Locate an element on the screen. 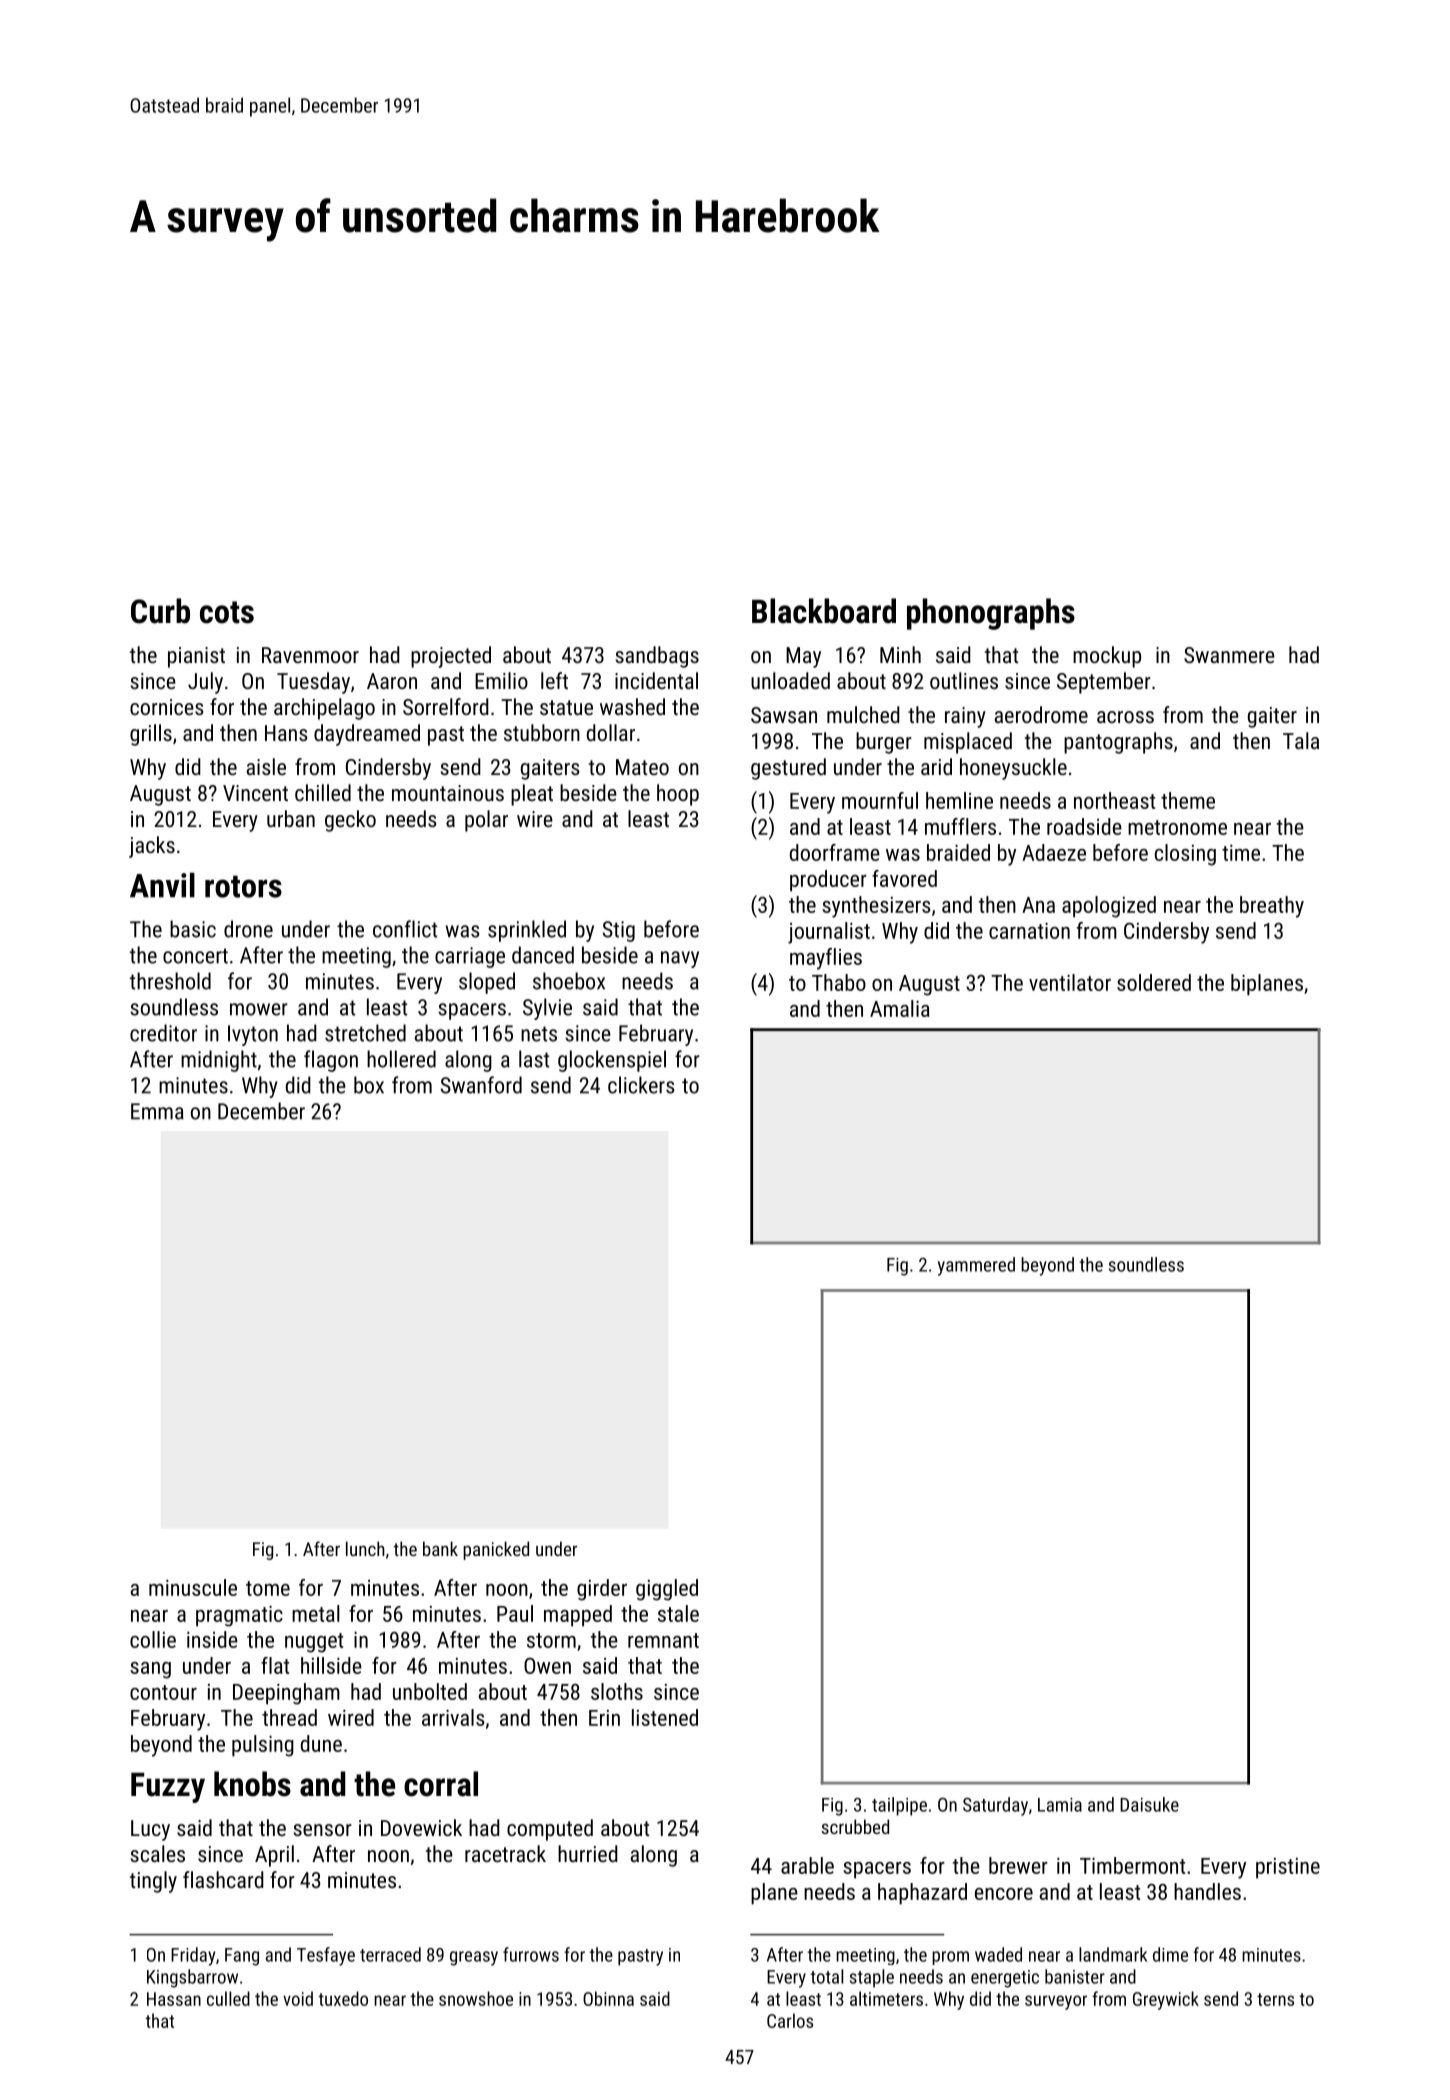 The image size is (1450, 2100). stale is located at coordinates (678, 1613).
